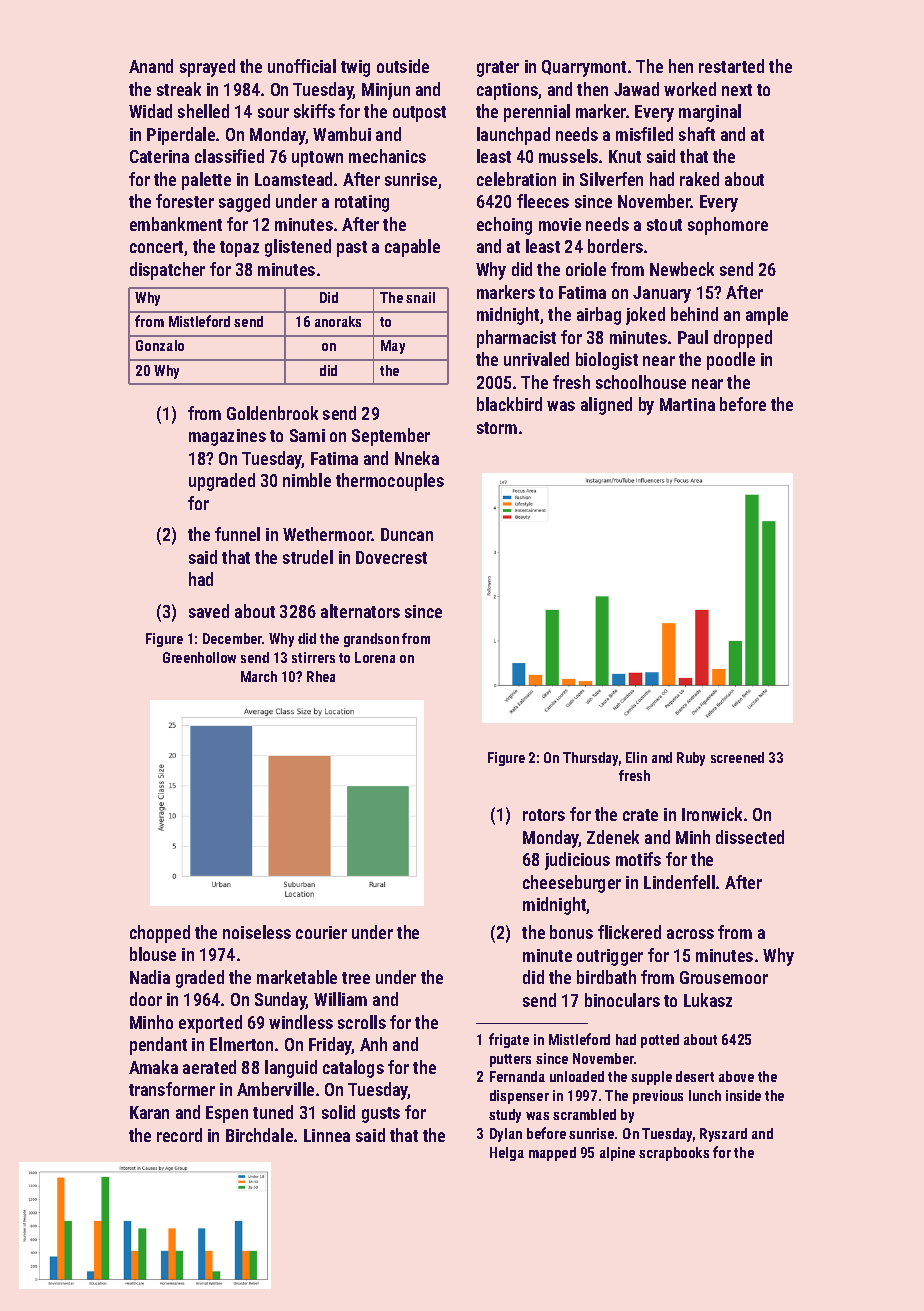 Image resolution: width=924 pixels, height=1311 pixels. I want to click on gusts, so click(381, 1115).
